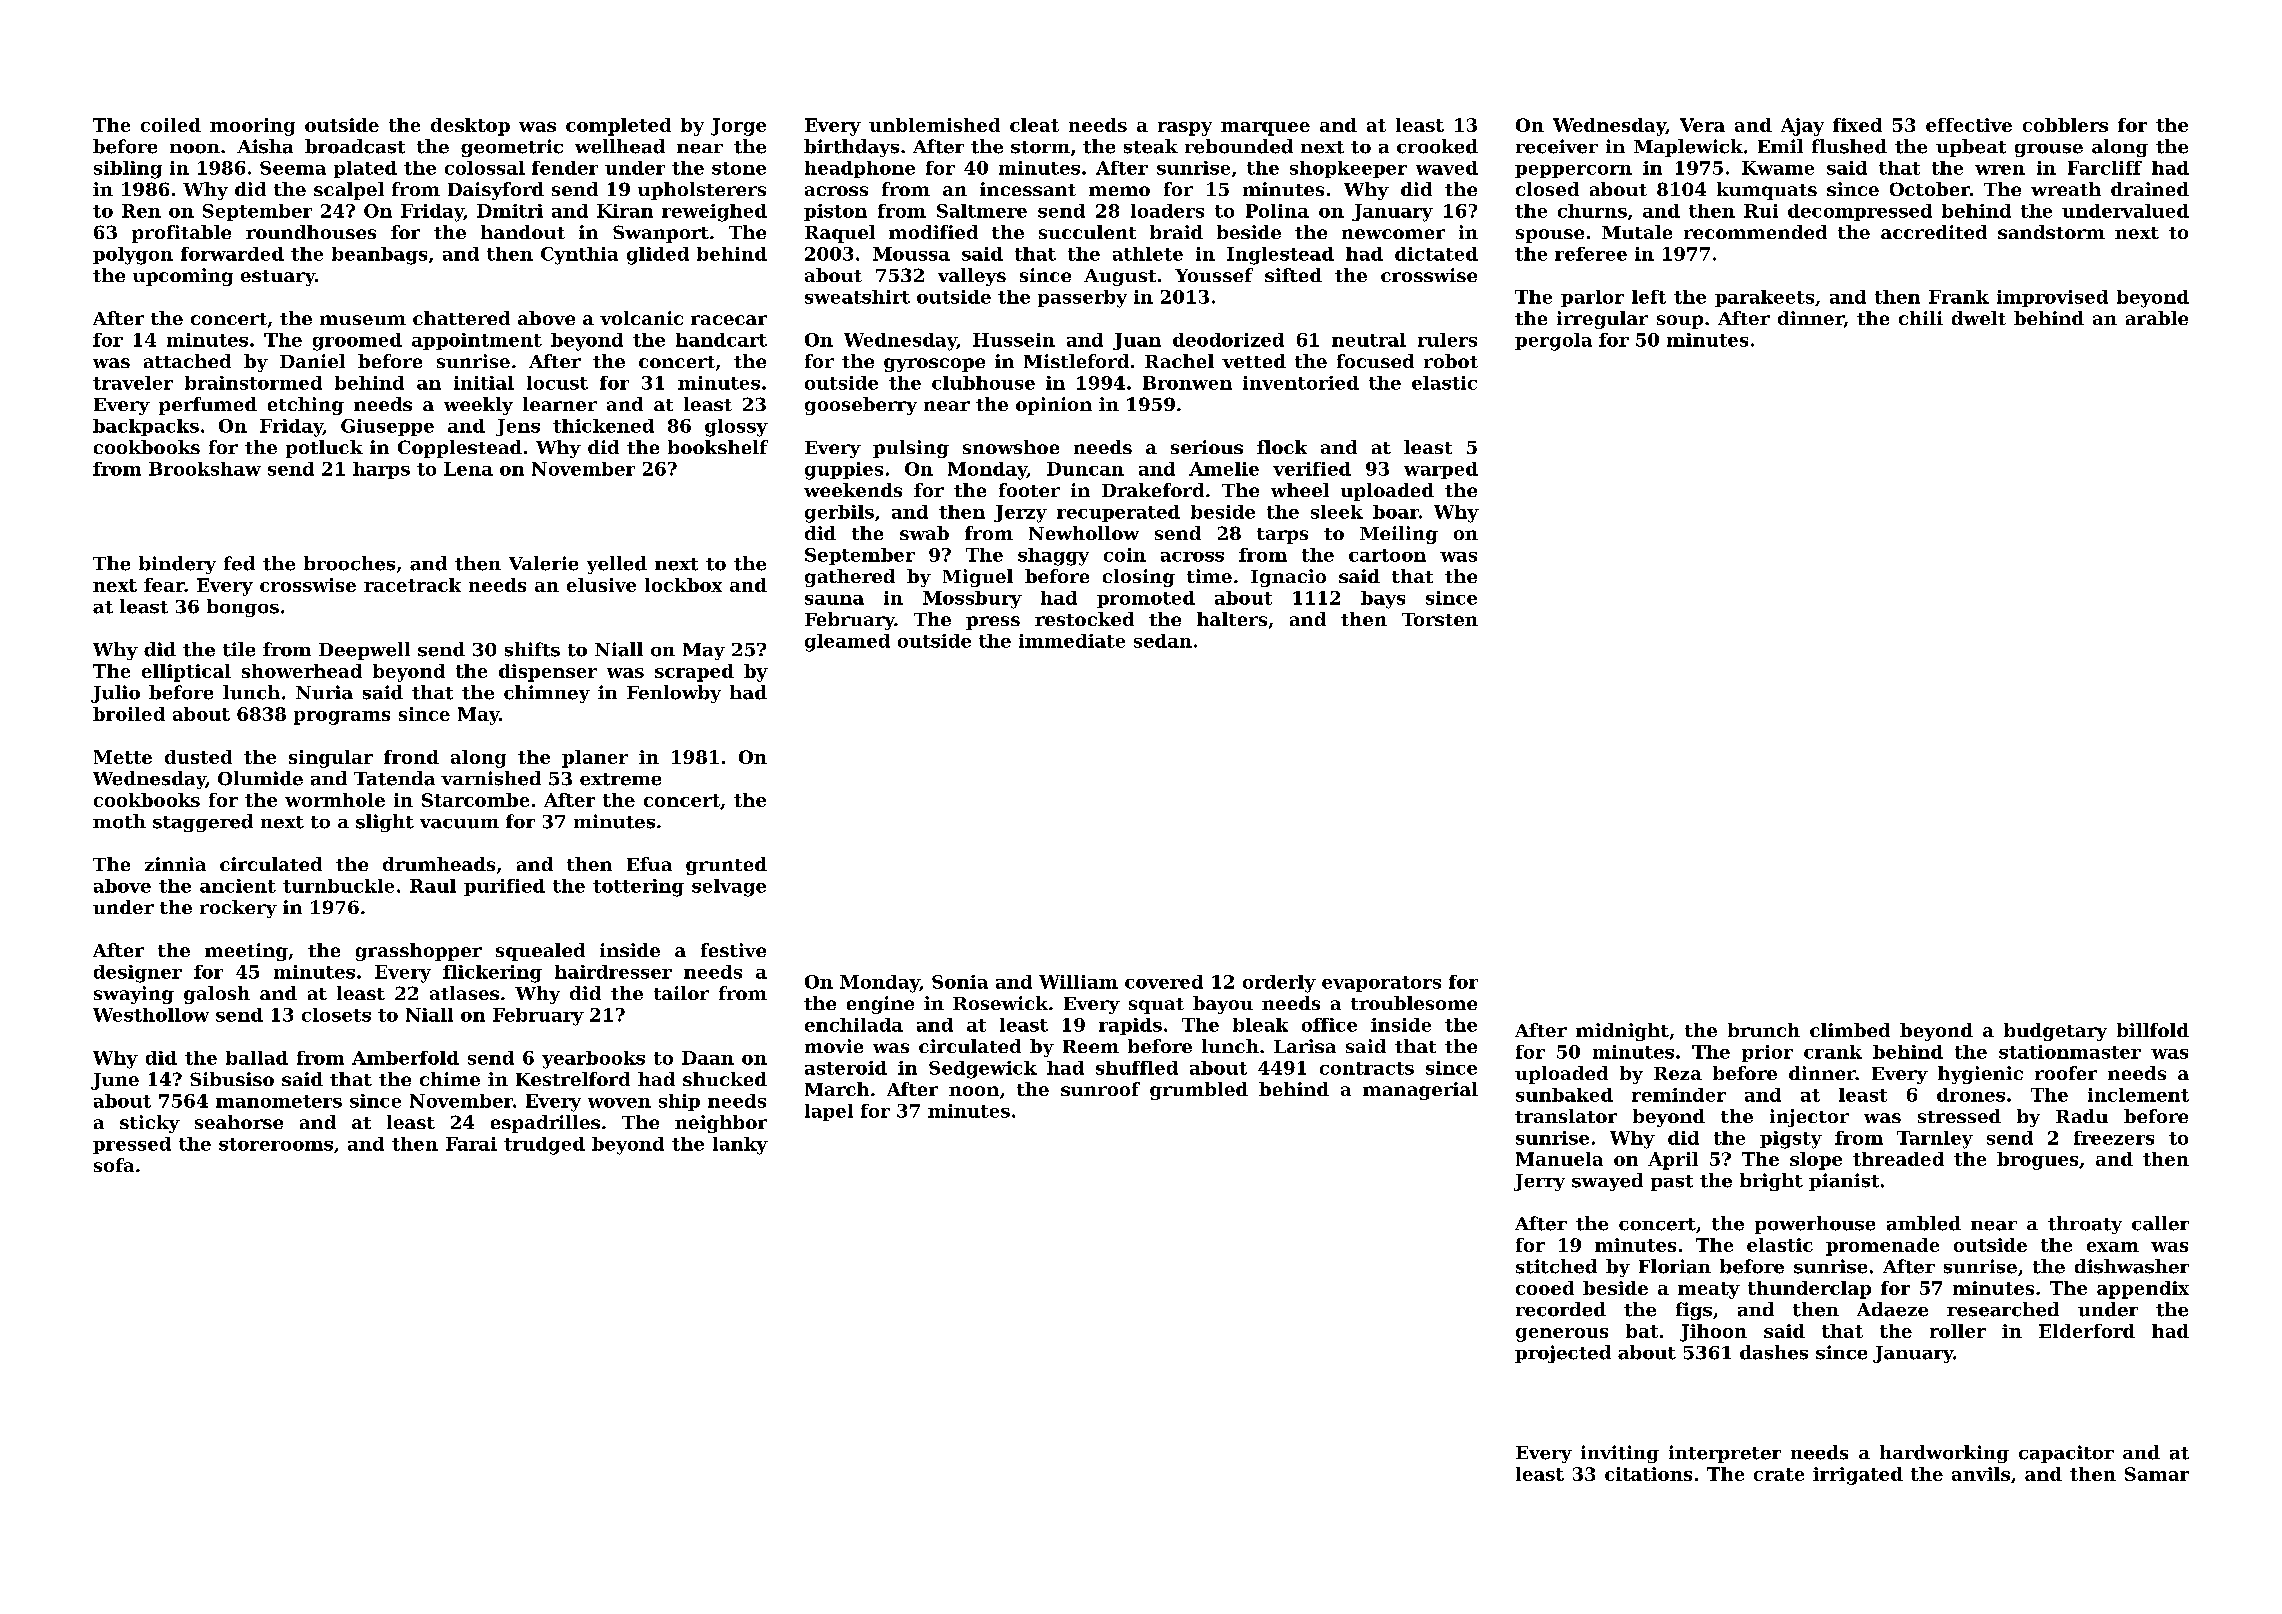  I want to click on immediate, so click(1072, 641).
